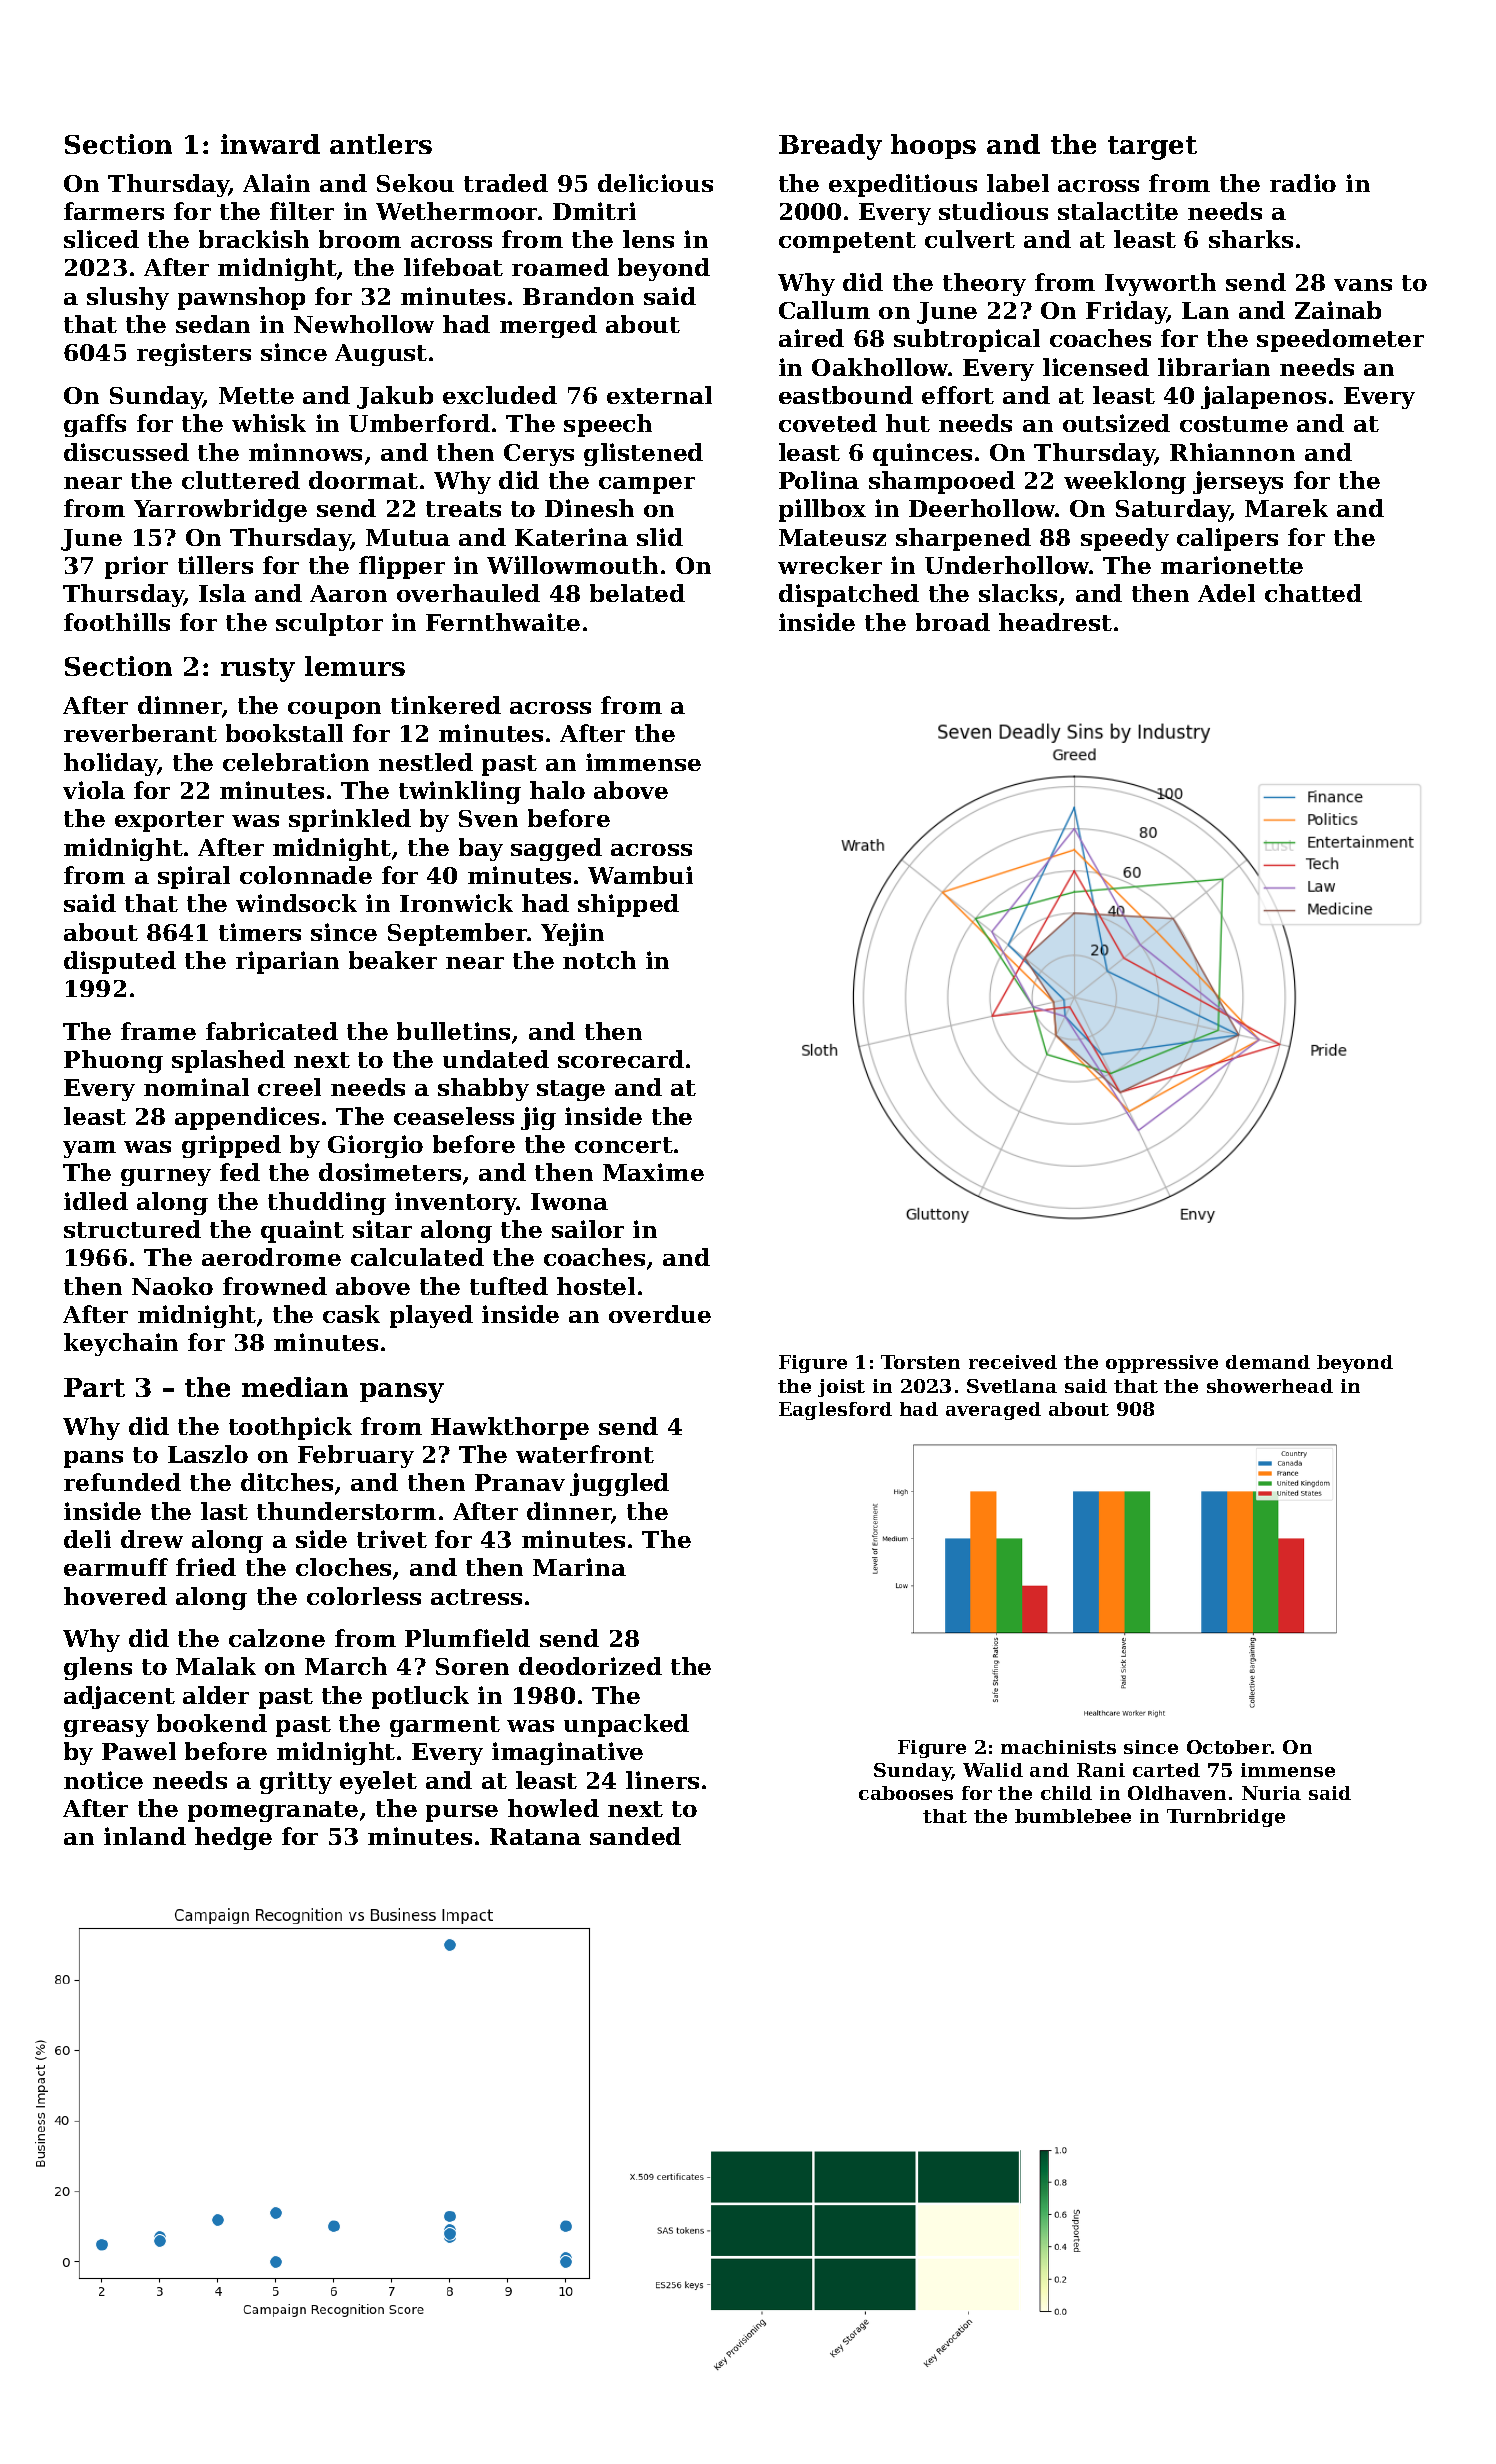  What do you see at coordinates (270, 144) in the screenshot?
I see `inward` at bounding box center [270, 144].
